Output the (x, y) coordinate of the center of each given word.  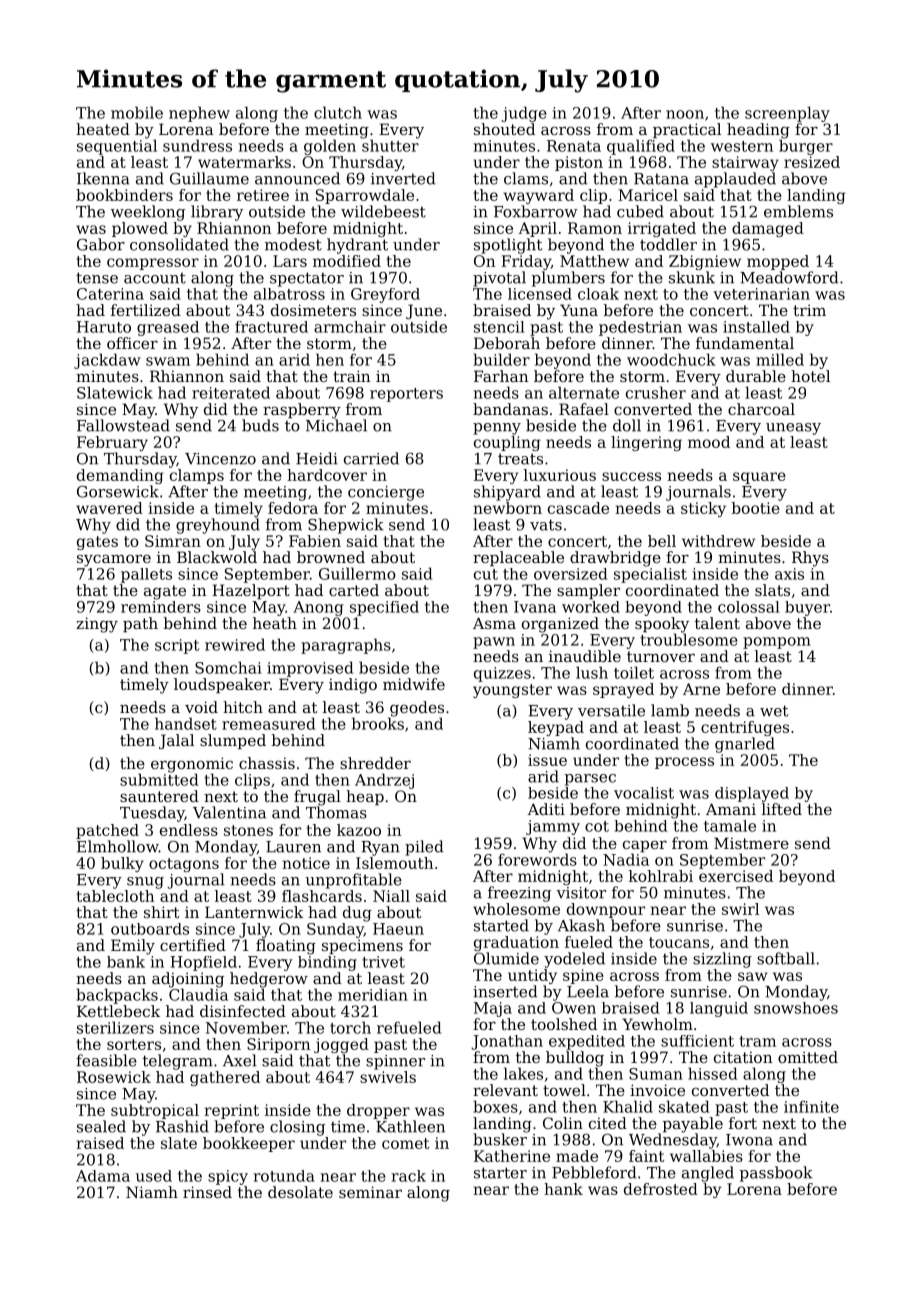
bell (662, 541)
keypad (556, 728)
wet (774, 711)
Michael (336, 425)
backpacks (117, 996)
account (155, 278)
